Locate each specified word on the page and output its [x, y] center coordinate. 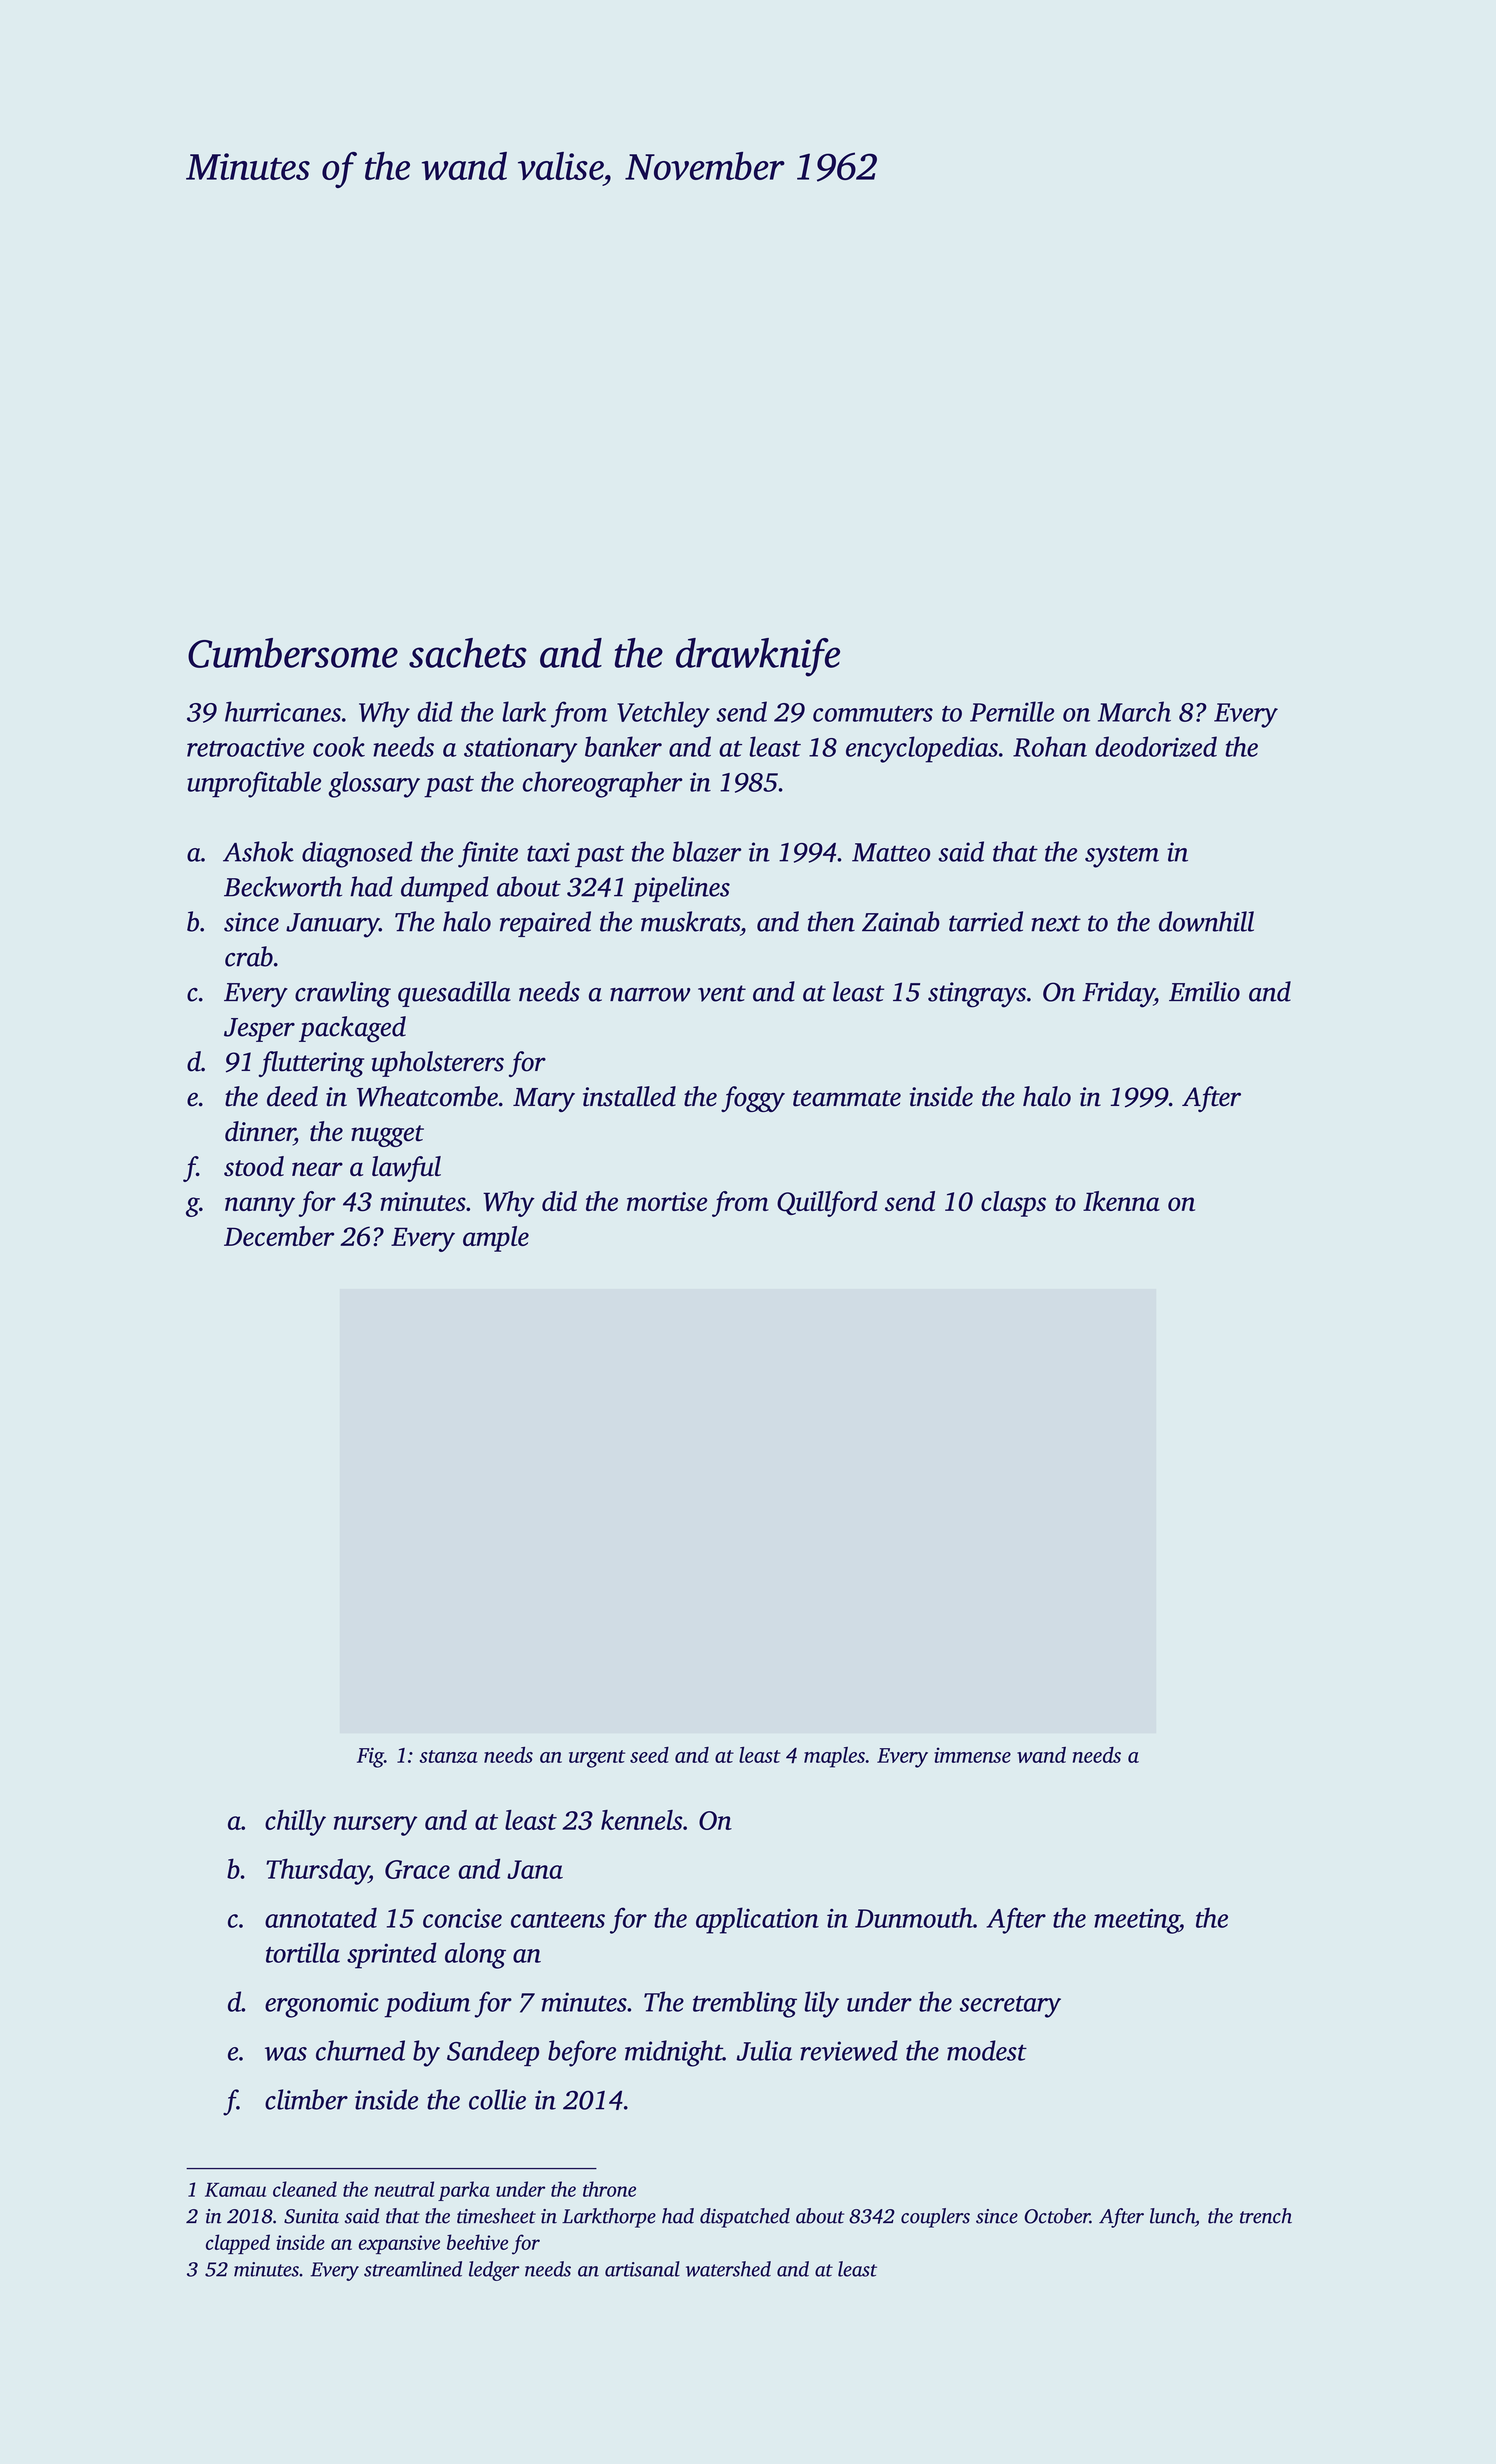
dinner [260, 1131]
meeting [1136, 1921]
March [1134, 711]
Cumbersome [293, 653]
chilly [295, 1823]
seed [649, 1755]
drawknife [758, 657]
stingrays [977, 995]
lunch [1172, 2216]
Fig [370, 1757]
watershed [728, 2269]
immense [972, 1755]
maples [834, 1757]
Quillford [827, 1204]
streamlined [413, 2269]
